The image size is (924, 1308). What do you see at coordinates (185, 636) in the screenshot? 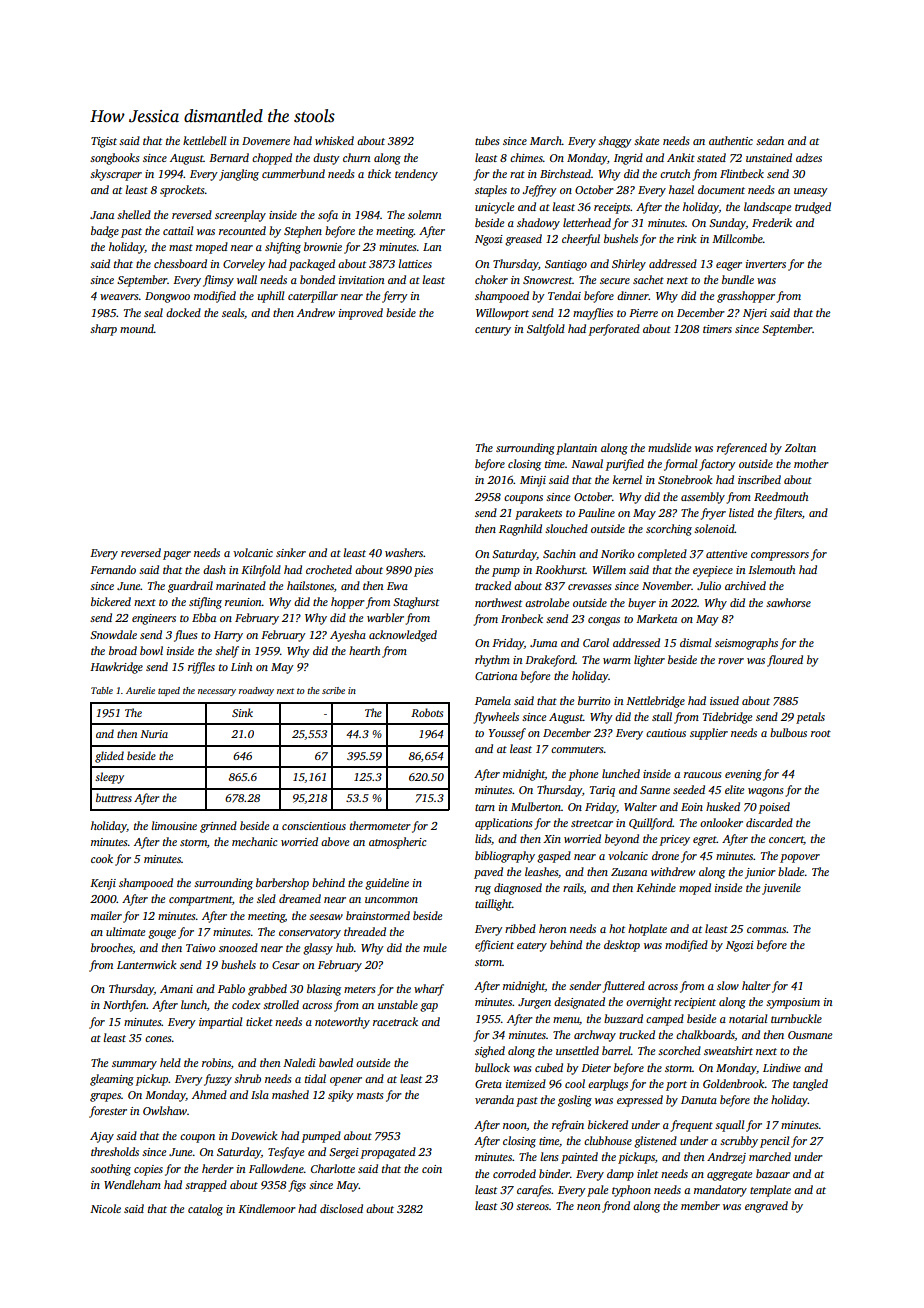
I see `flues` at bounding box center [185, 636].
